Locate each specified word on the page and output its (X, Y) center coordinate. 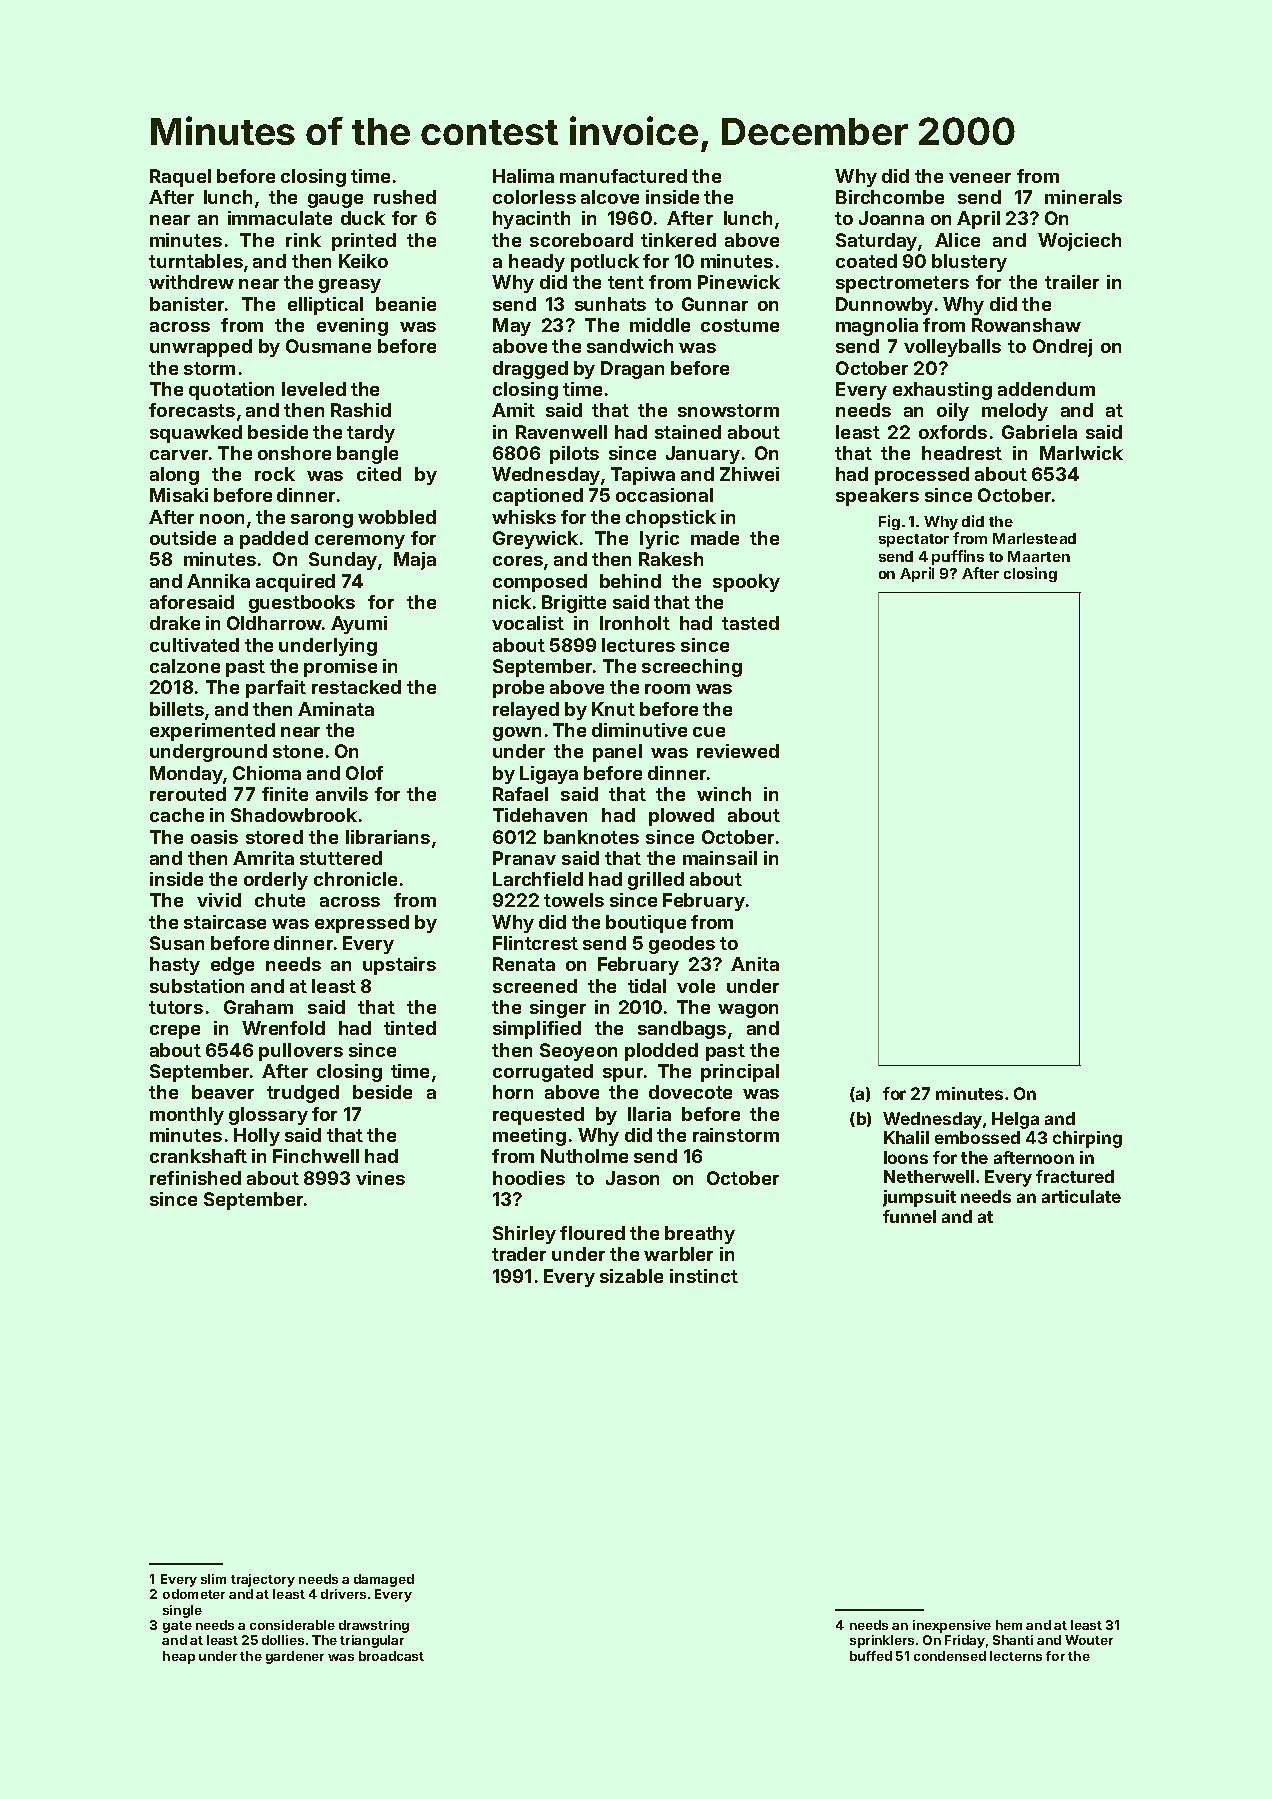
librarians (388, 837)
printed (364, 242)
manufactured (623, 176)
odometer (194, 1594)
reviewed (738, 751)
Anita (755, 964)
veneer (980, 178)
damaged (384, 1580)
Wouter (1089, 1640)
